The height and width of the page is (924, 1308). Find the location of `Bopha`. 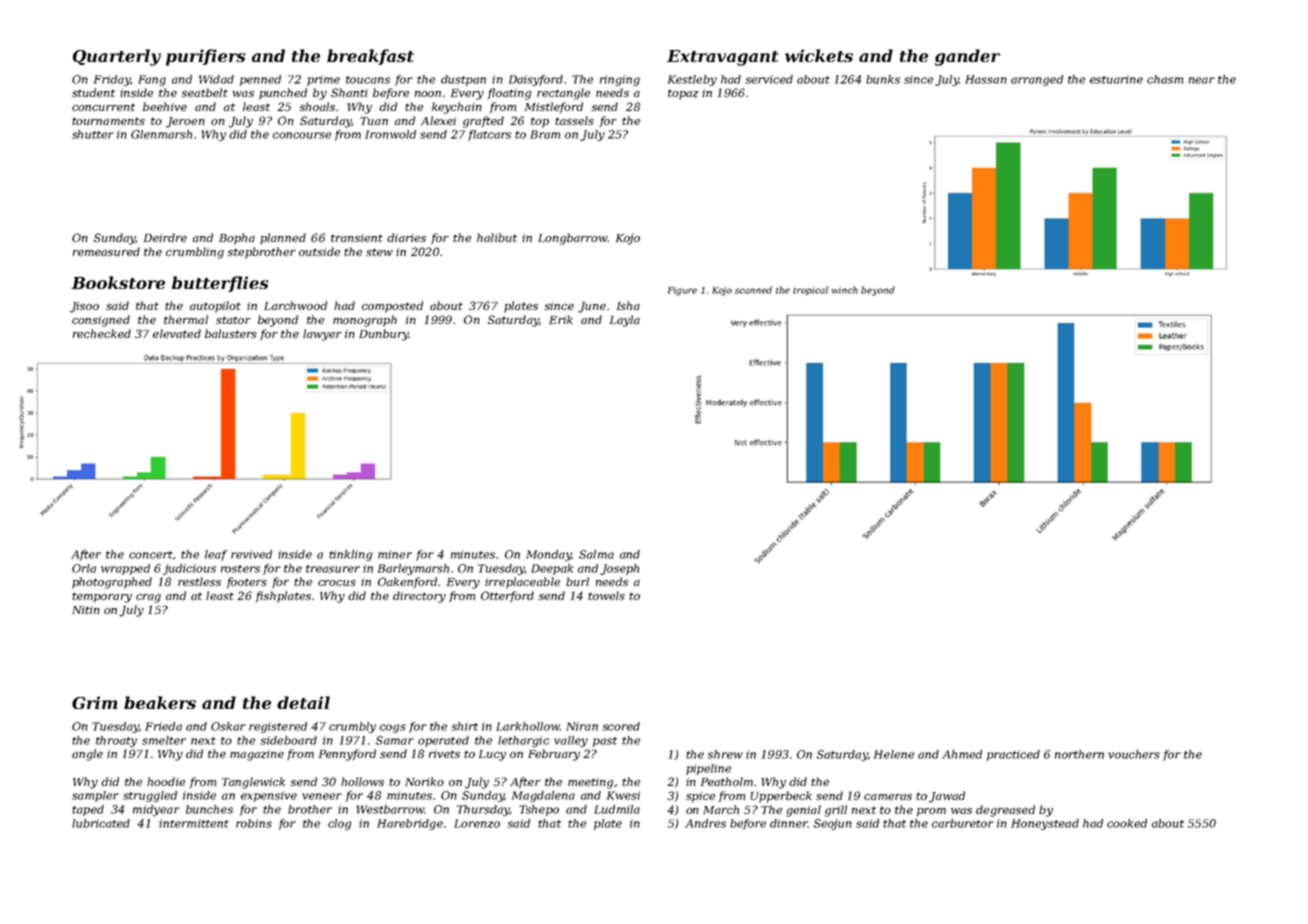

Bopha is located at coordinates (237, 239).
